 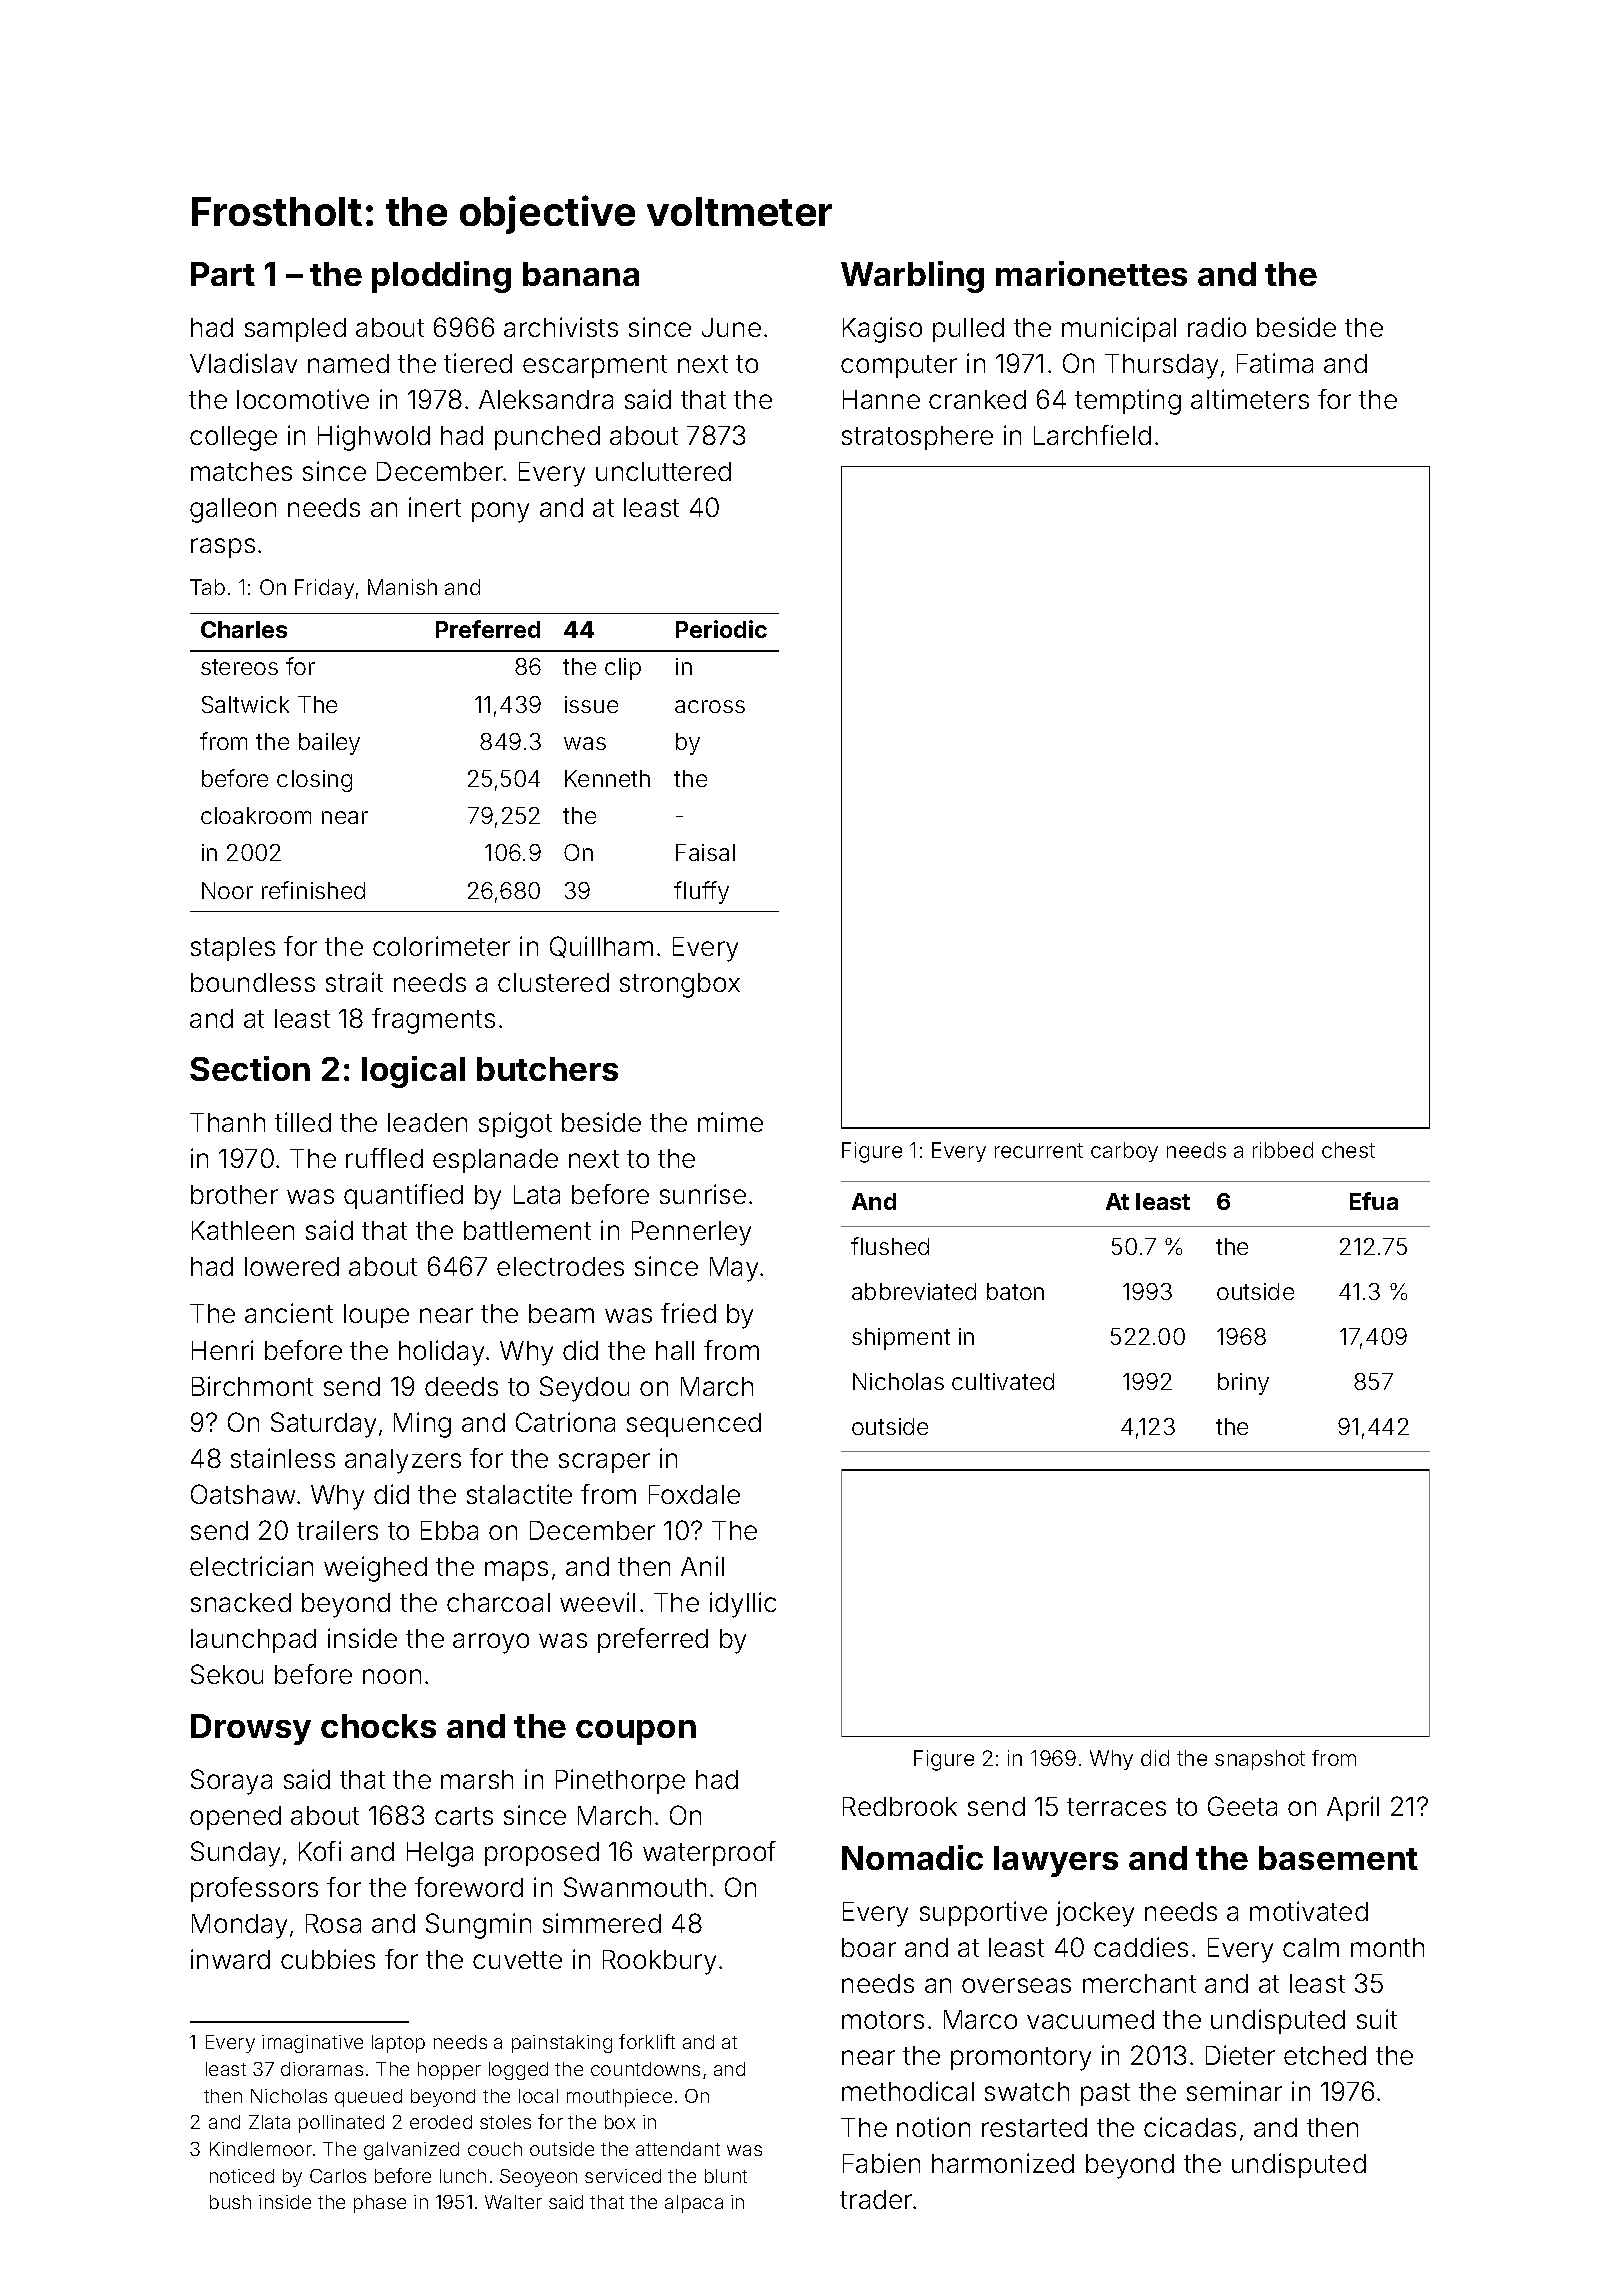 What do you see at coordinates (581, 274) in the image?
I see `banana` at bounding box center [581, 274].
